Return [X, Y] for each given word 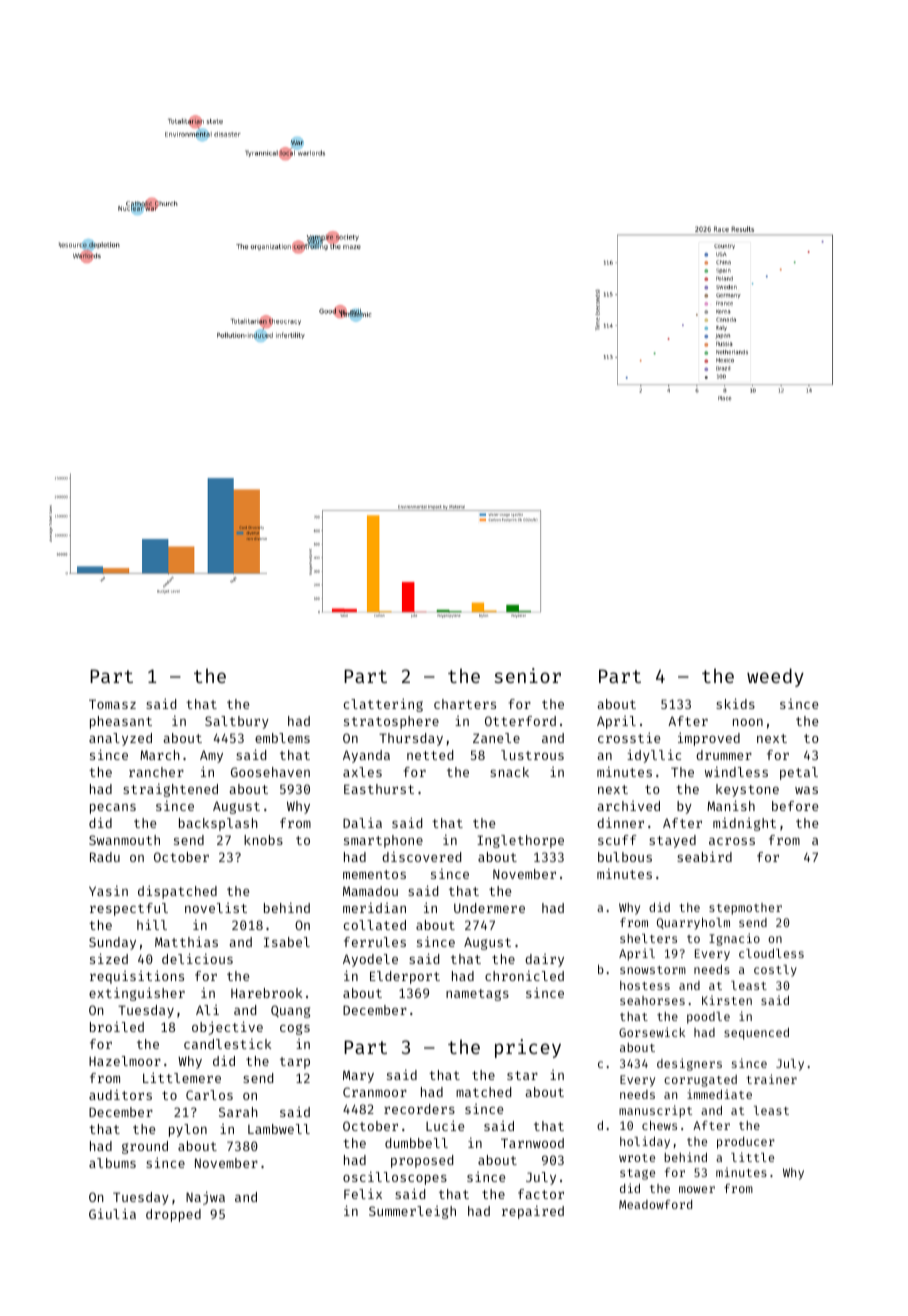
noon [748, 722]
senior [527, 675]
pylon [188, 1130]
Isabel [287, 942]
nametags [477, 995]
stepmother [745, 909]
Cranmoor [375, 1092]
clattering [383, 705]
